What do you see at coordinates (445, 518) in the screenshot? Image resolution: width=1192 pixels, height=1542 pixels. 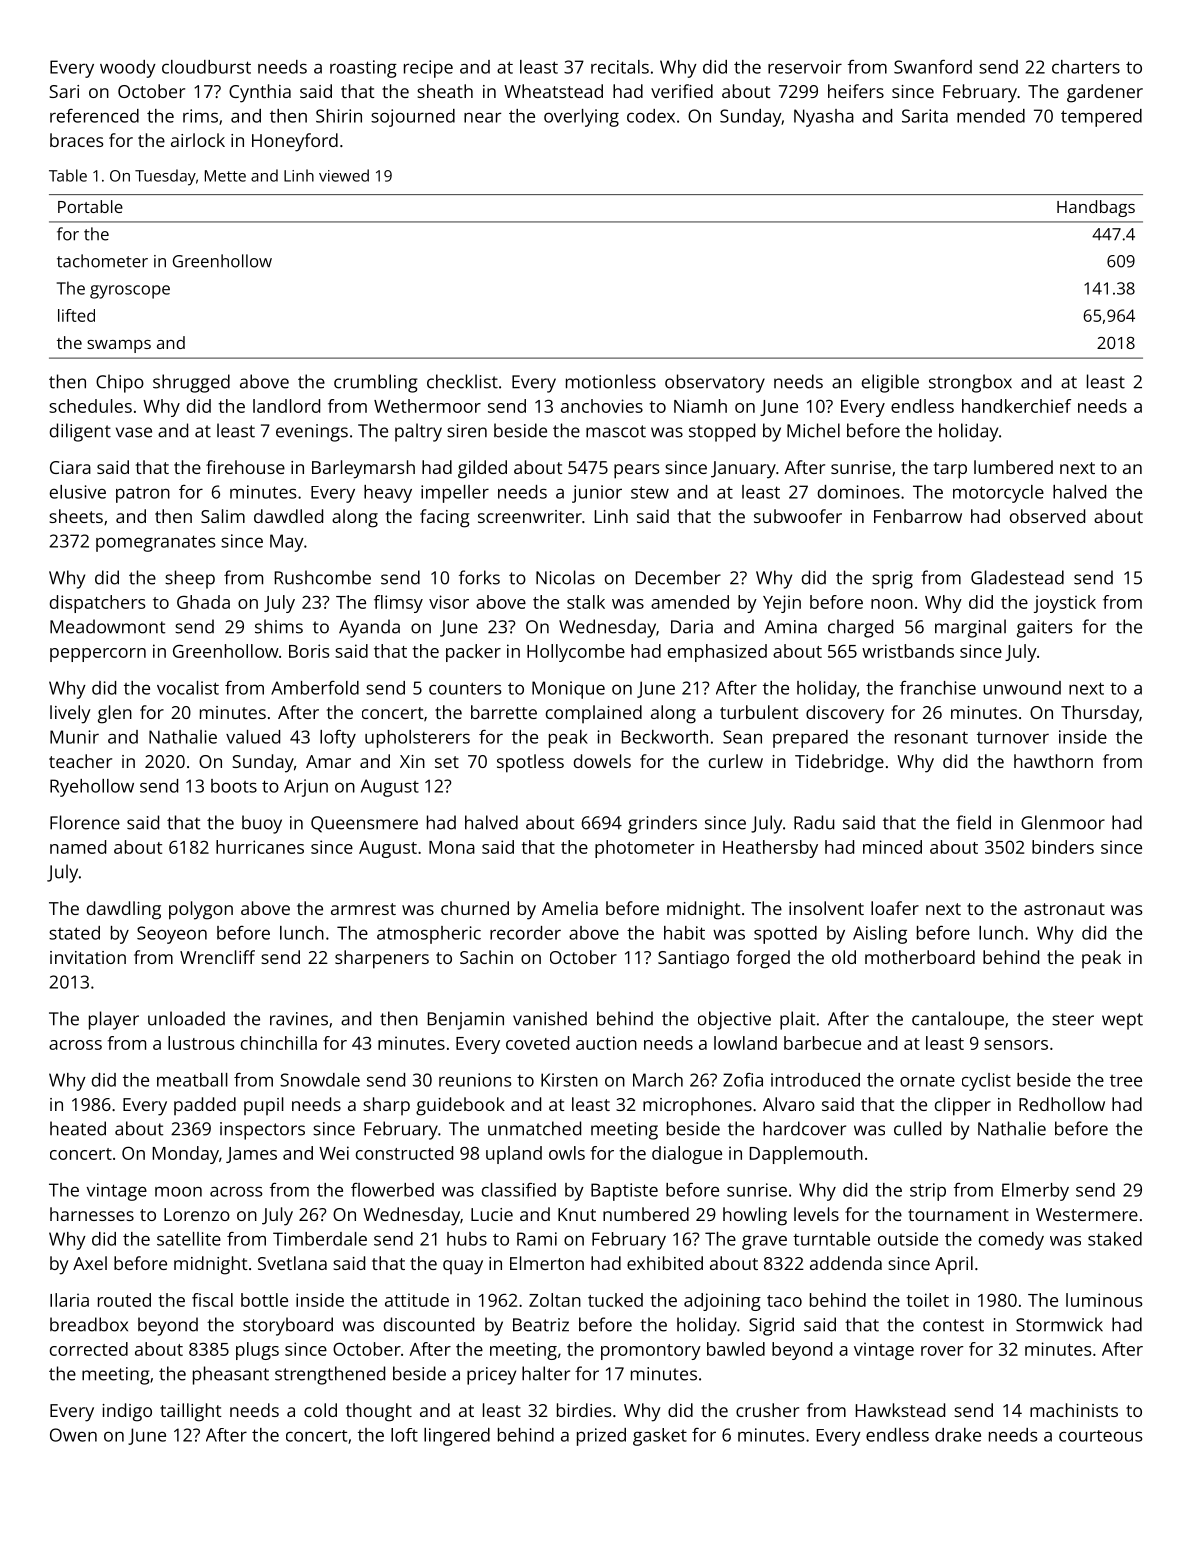 I see `facing` at bounding box center [445, 518].
